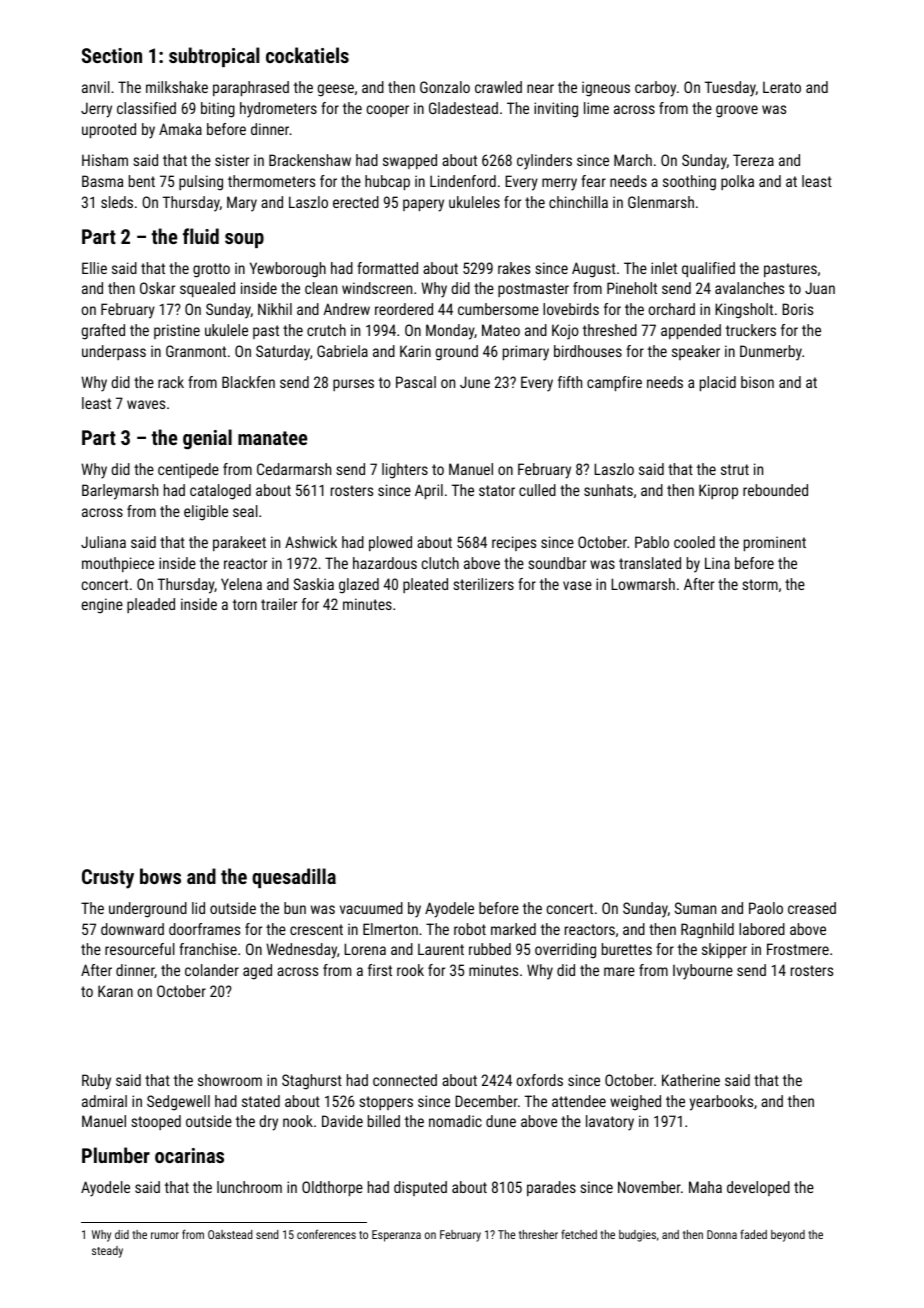 The image size is (924, 1308). Describe the element at coordinates (565, 951) in the image. I see `overriding` at that location.
